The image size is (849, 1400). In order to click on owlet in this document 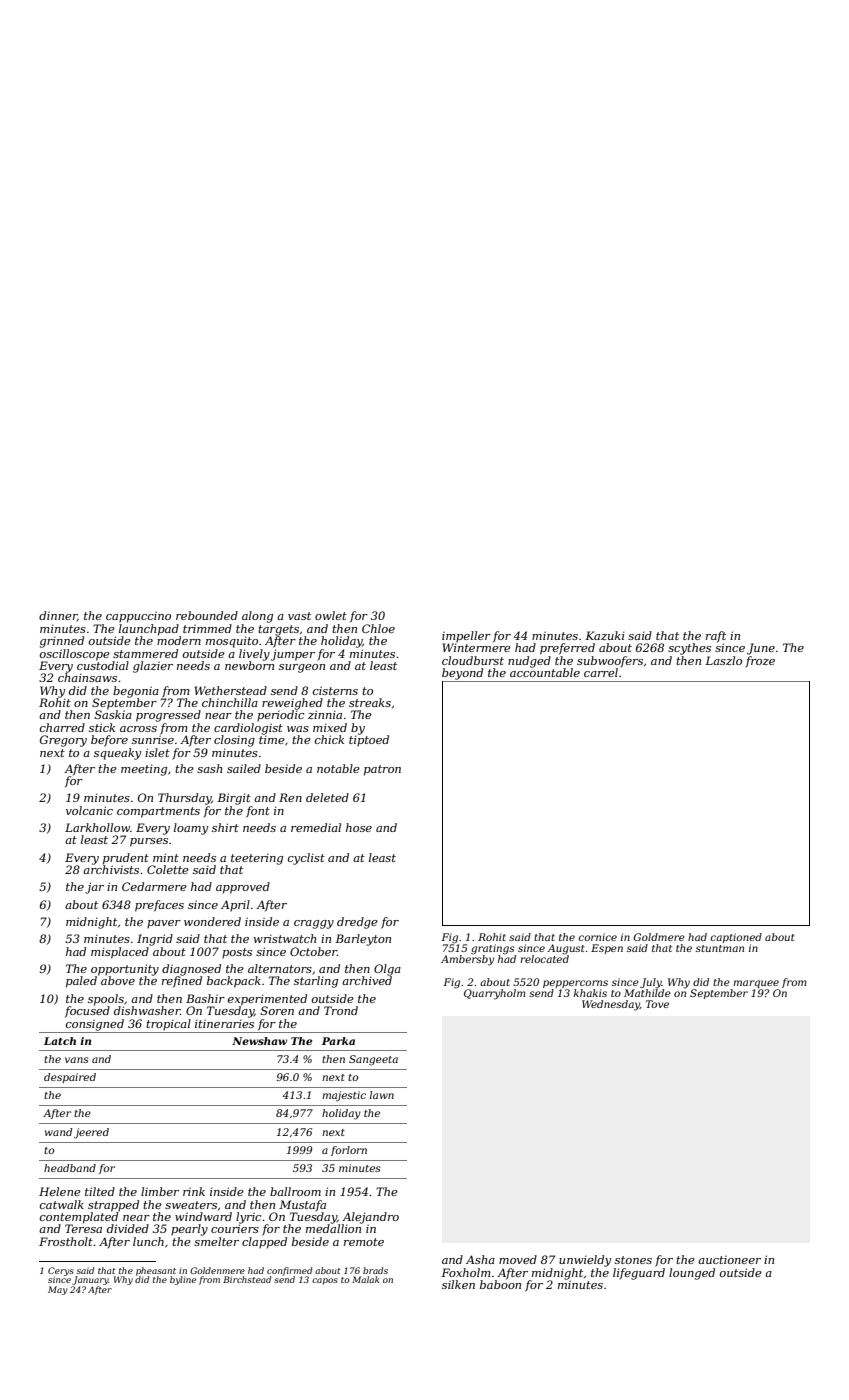, I will do `click(331, 615)`.
